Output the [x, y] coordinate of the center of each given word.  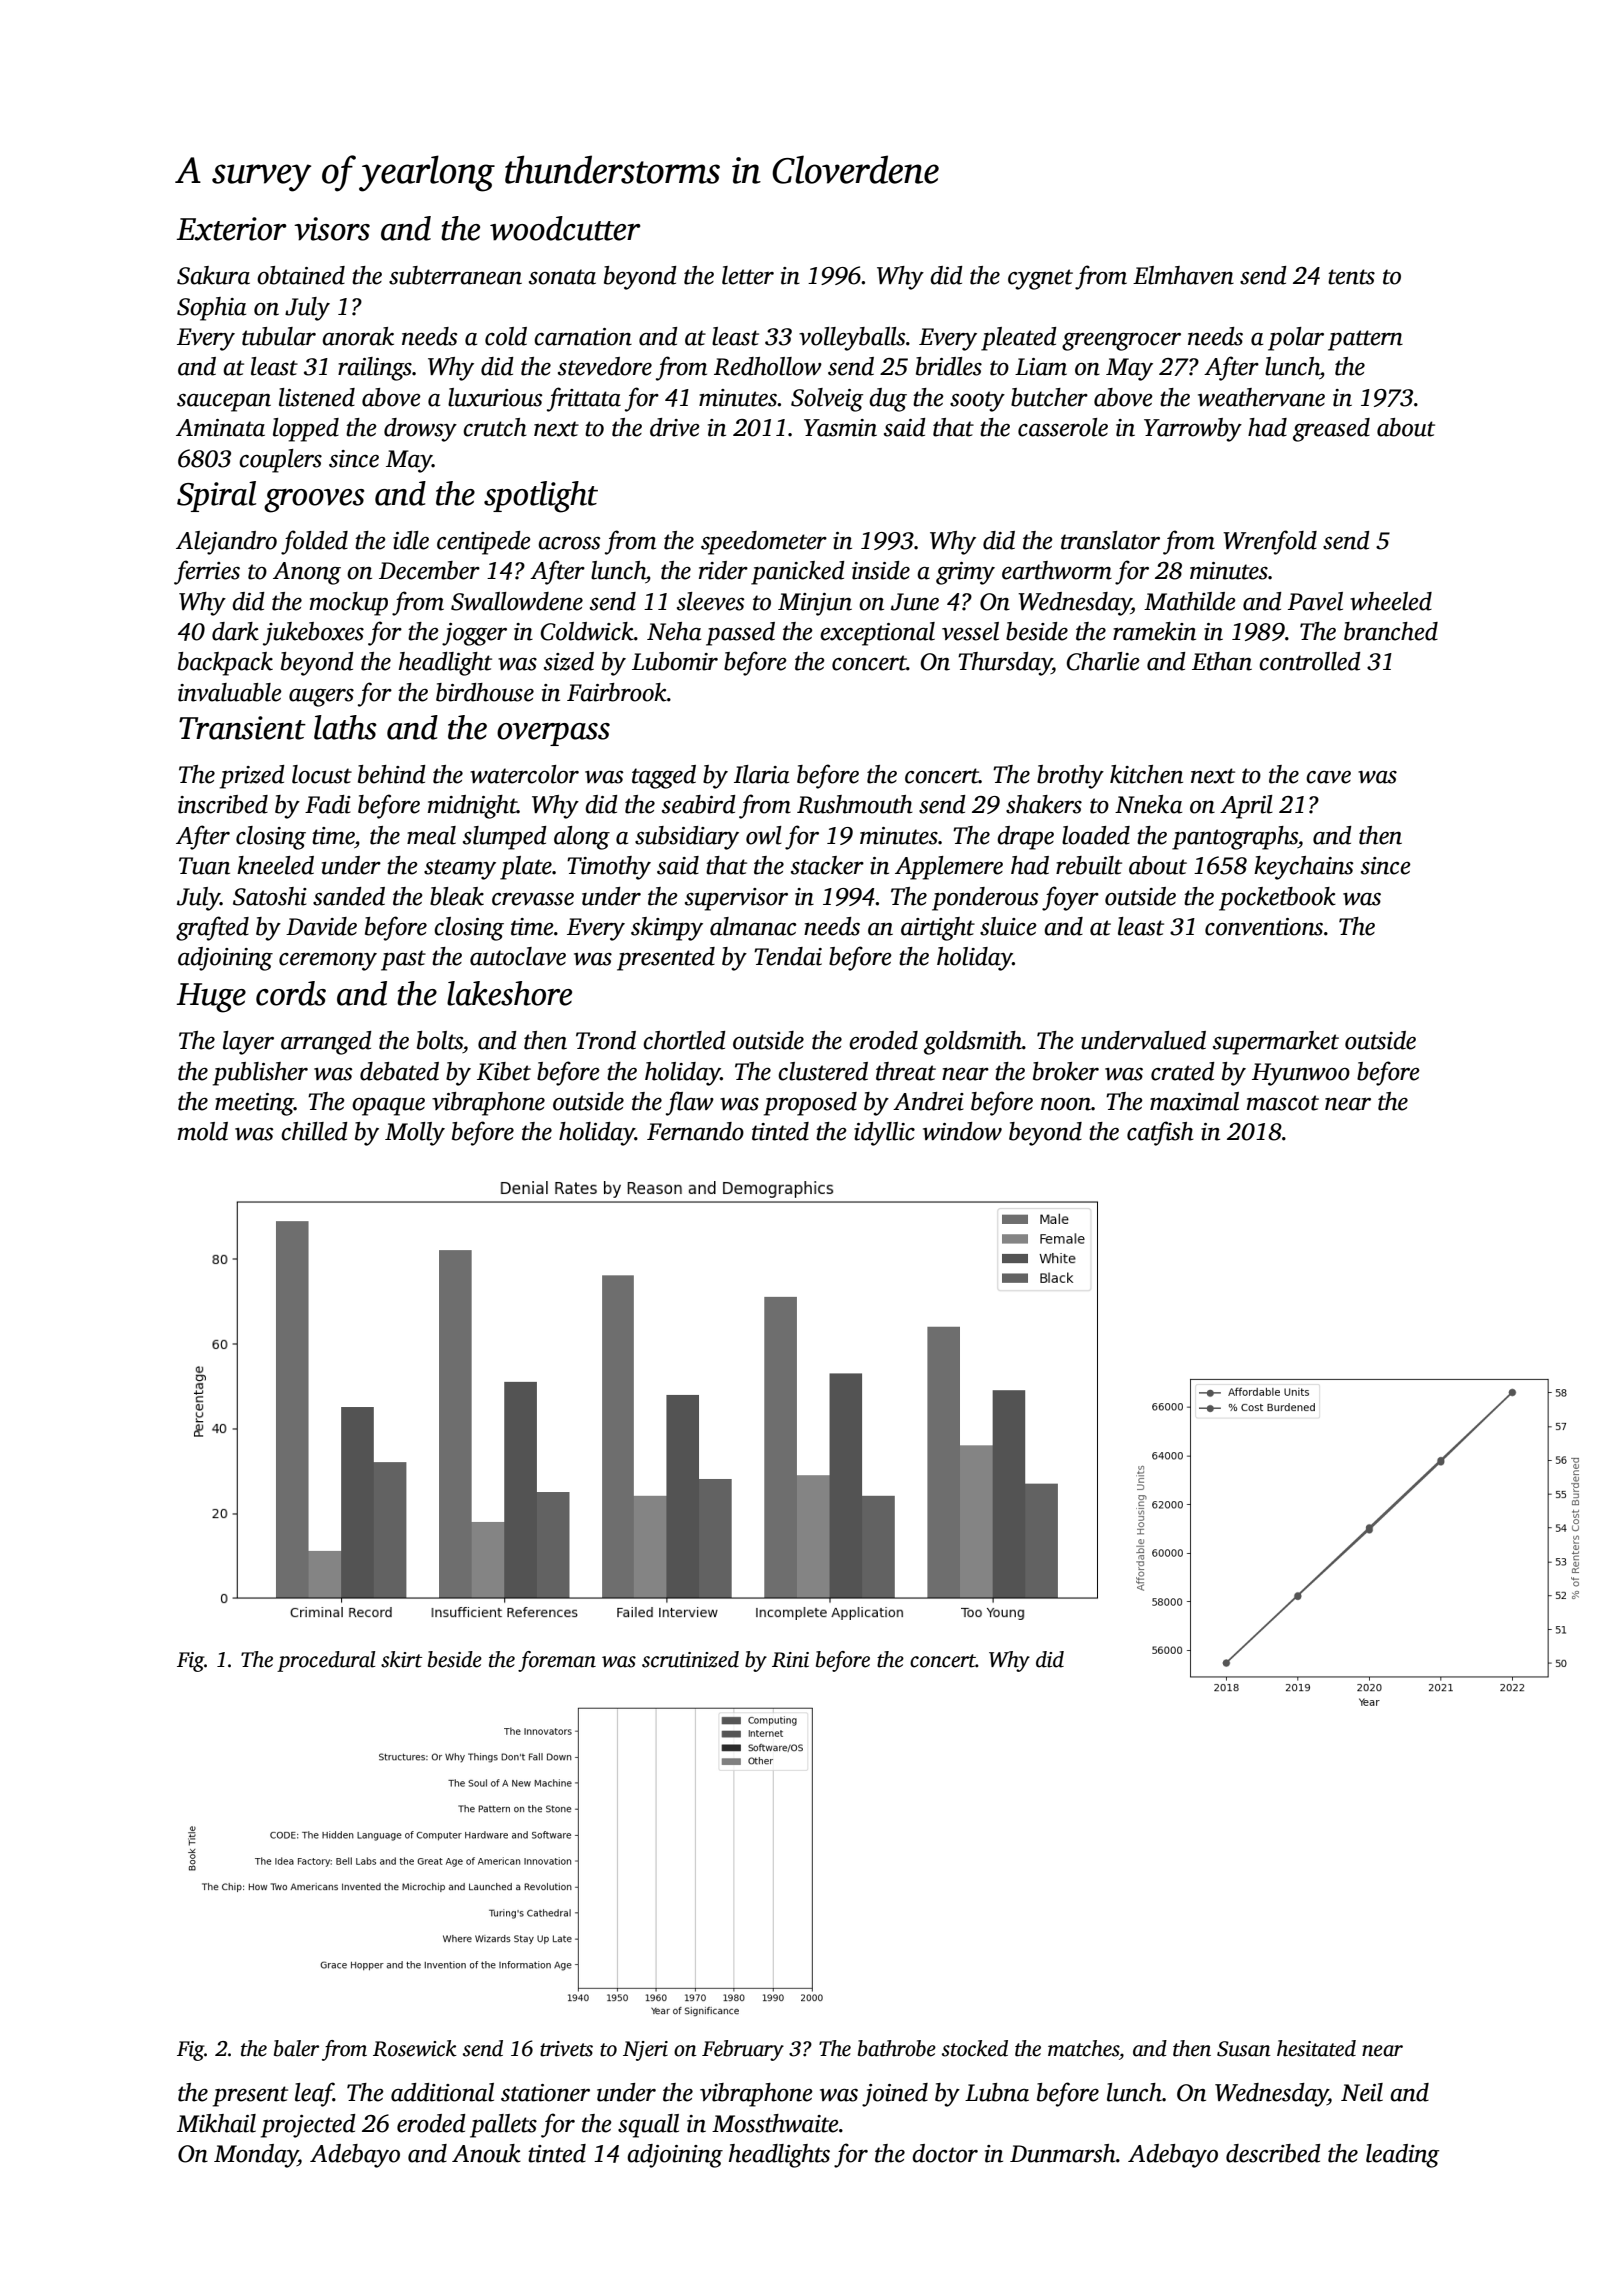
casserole [1063, 427]
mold [203, 1131]
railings [375, 369]
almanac [753, 926]
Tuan [204, 866]
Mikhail [216, 2123]
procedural [326, 1661]
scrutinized [690, 1659]
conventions [1264, 927]
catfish [1160, 1133]
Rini [790, 1660]
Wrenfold [1270, 542]
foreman [557, 1661]
